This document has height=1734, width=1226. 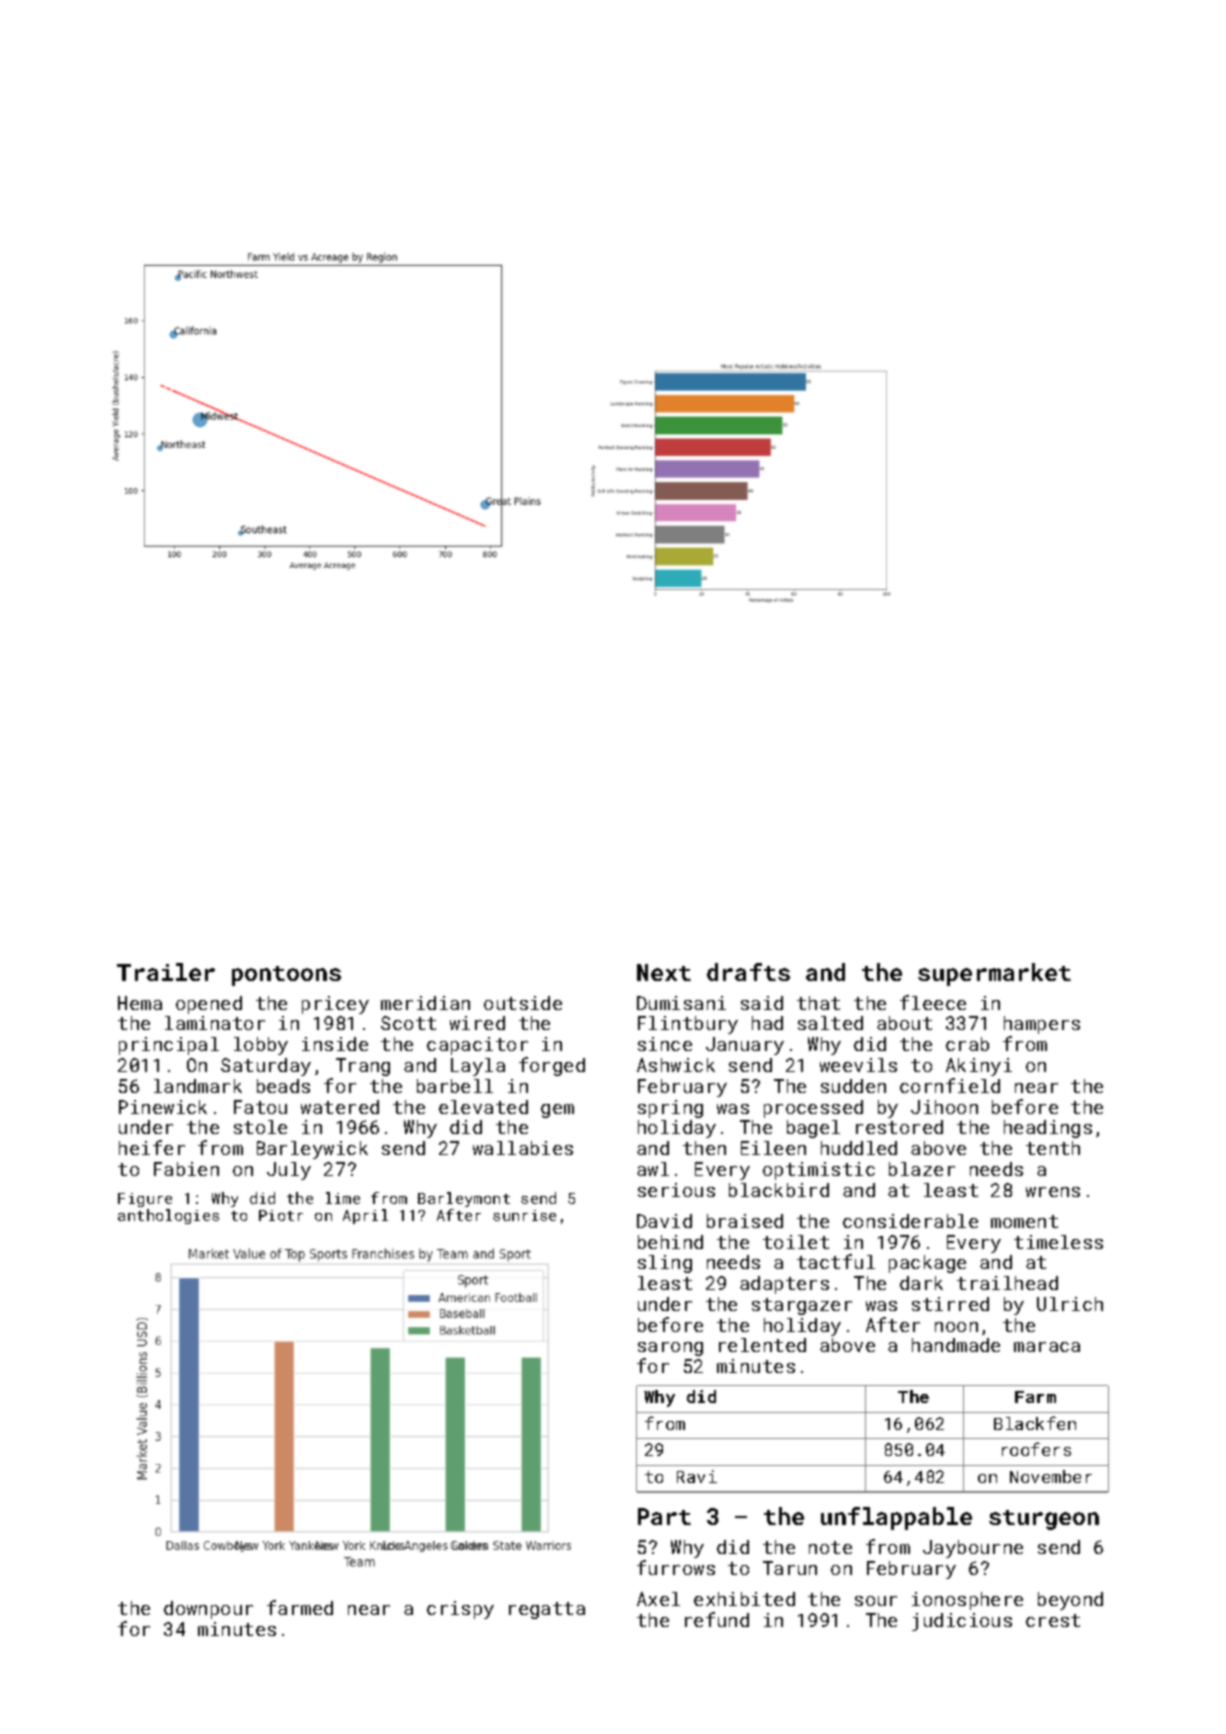 I want to click on Eileen, so click(x=773, y=1148).
